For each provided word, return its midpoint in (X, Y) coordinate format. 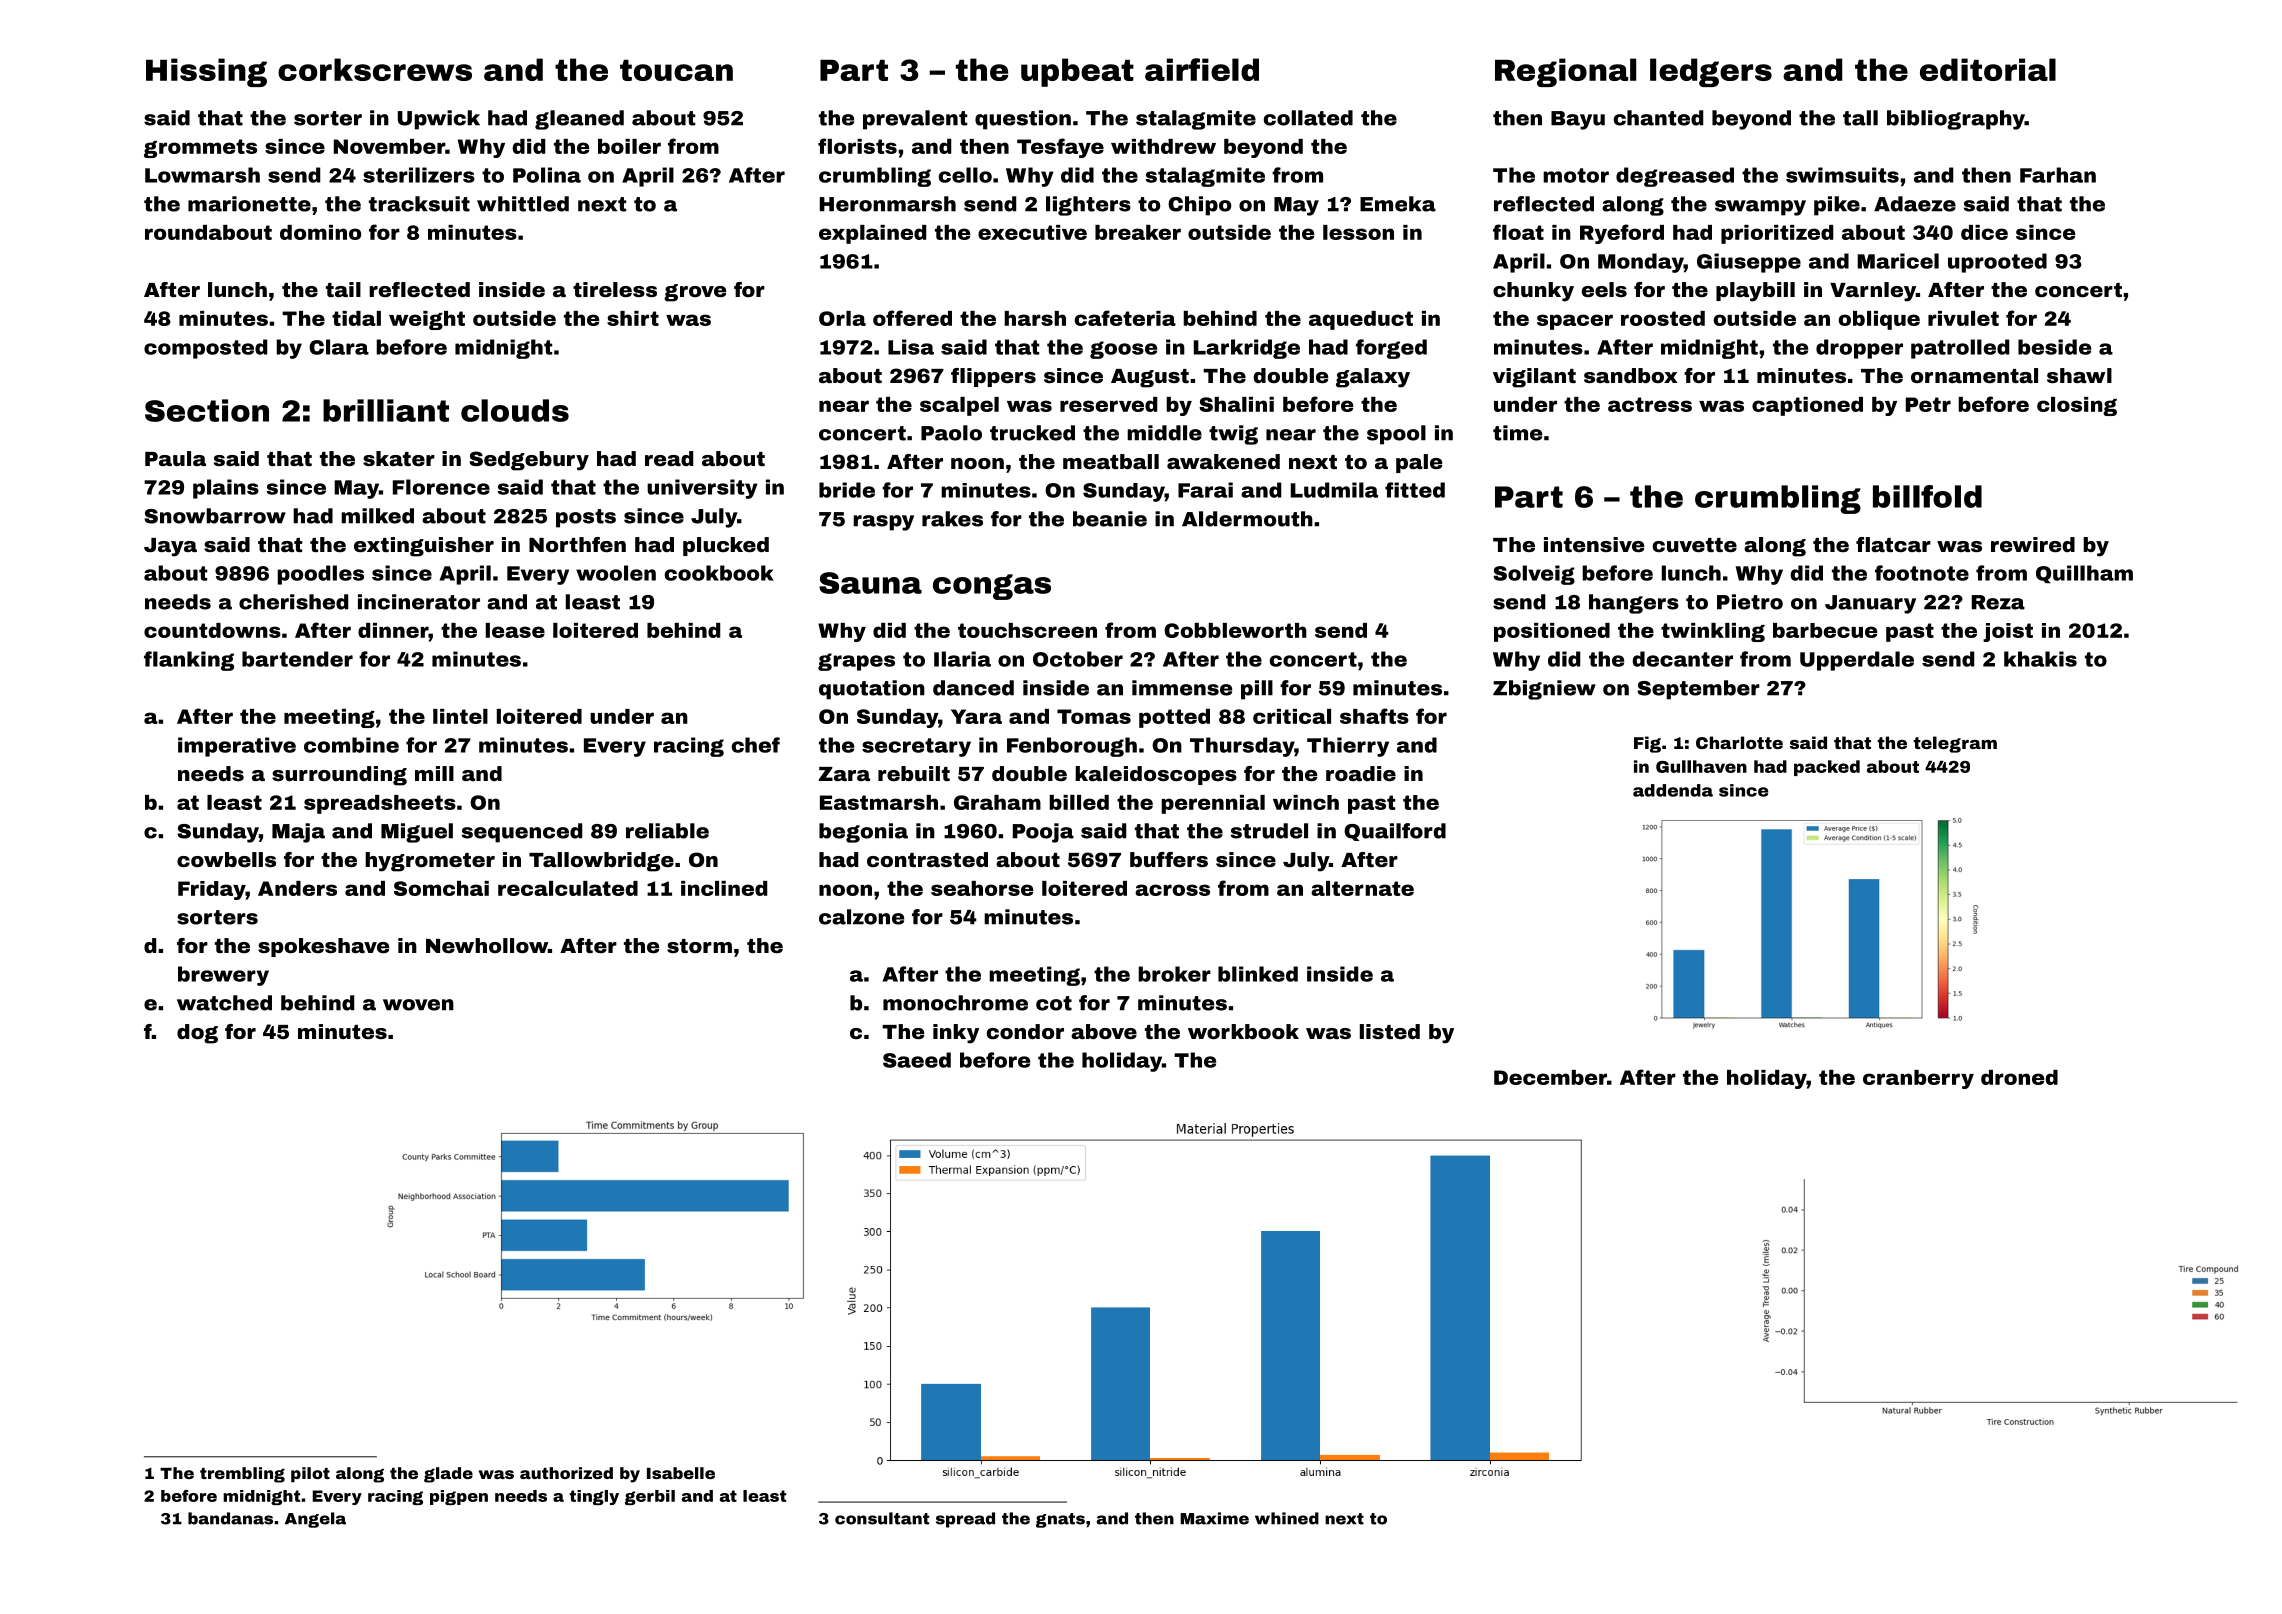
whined (1287, 1518)
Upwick (439, 120)
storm (699, 946)
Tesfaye (1060, 148)
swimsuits (1842, 175)
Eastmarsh (879, 802)
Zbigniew (1544, 690)
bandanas (230, 1518)
